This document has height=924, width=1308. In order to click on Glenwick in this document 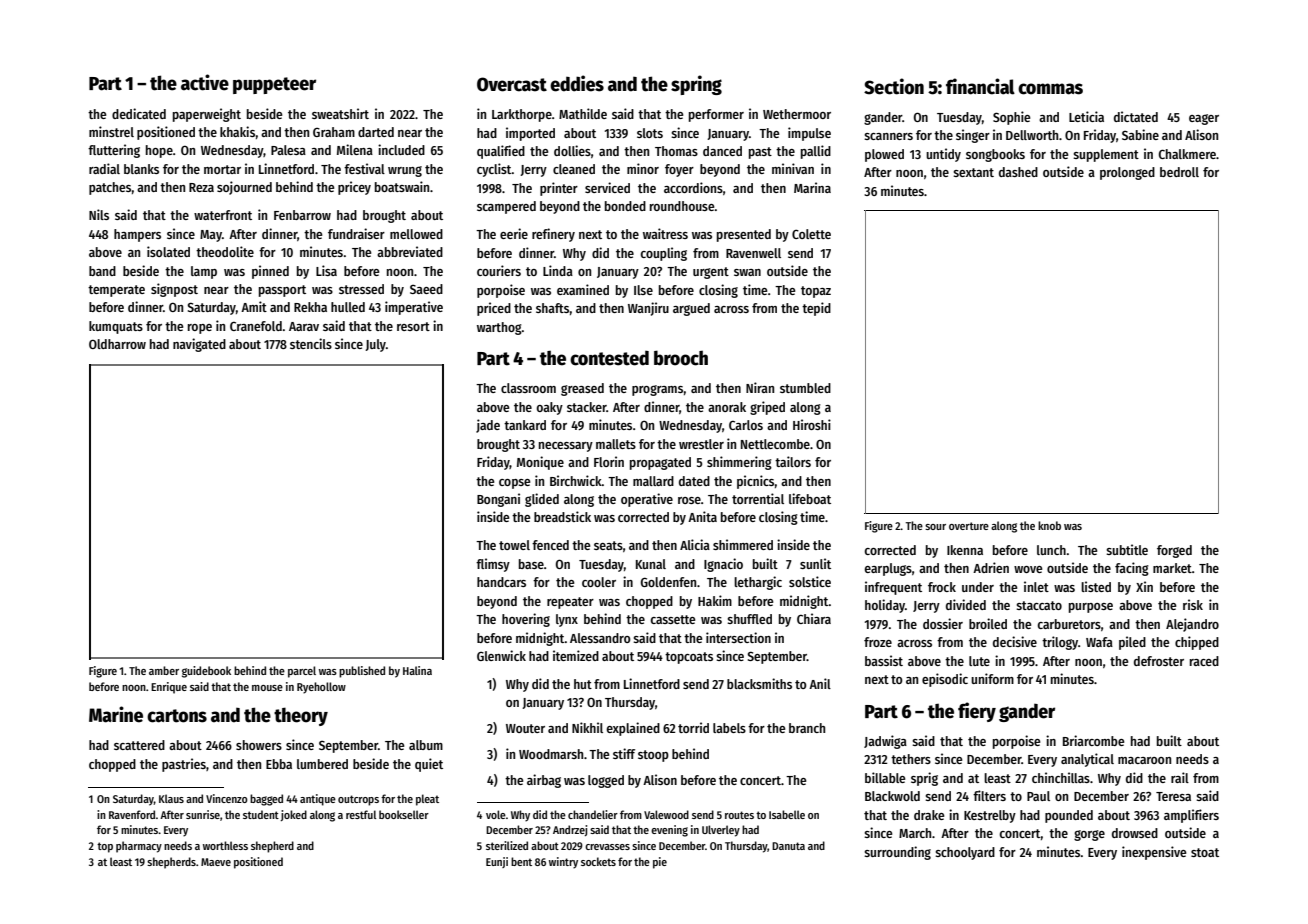, I will do `click(501, 655)`.
